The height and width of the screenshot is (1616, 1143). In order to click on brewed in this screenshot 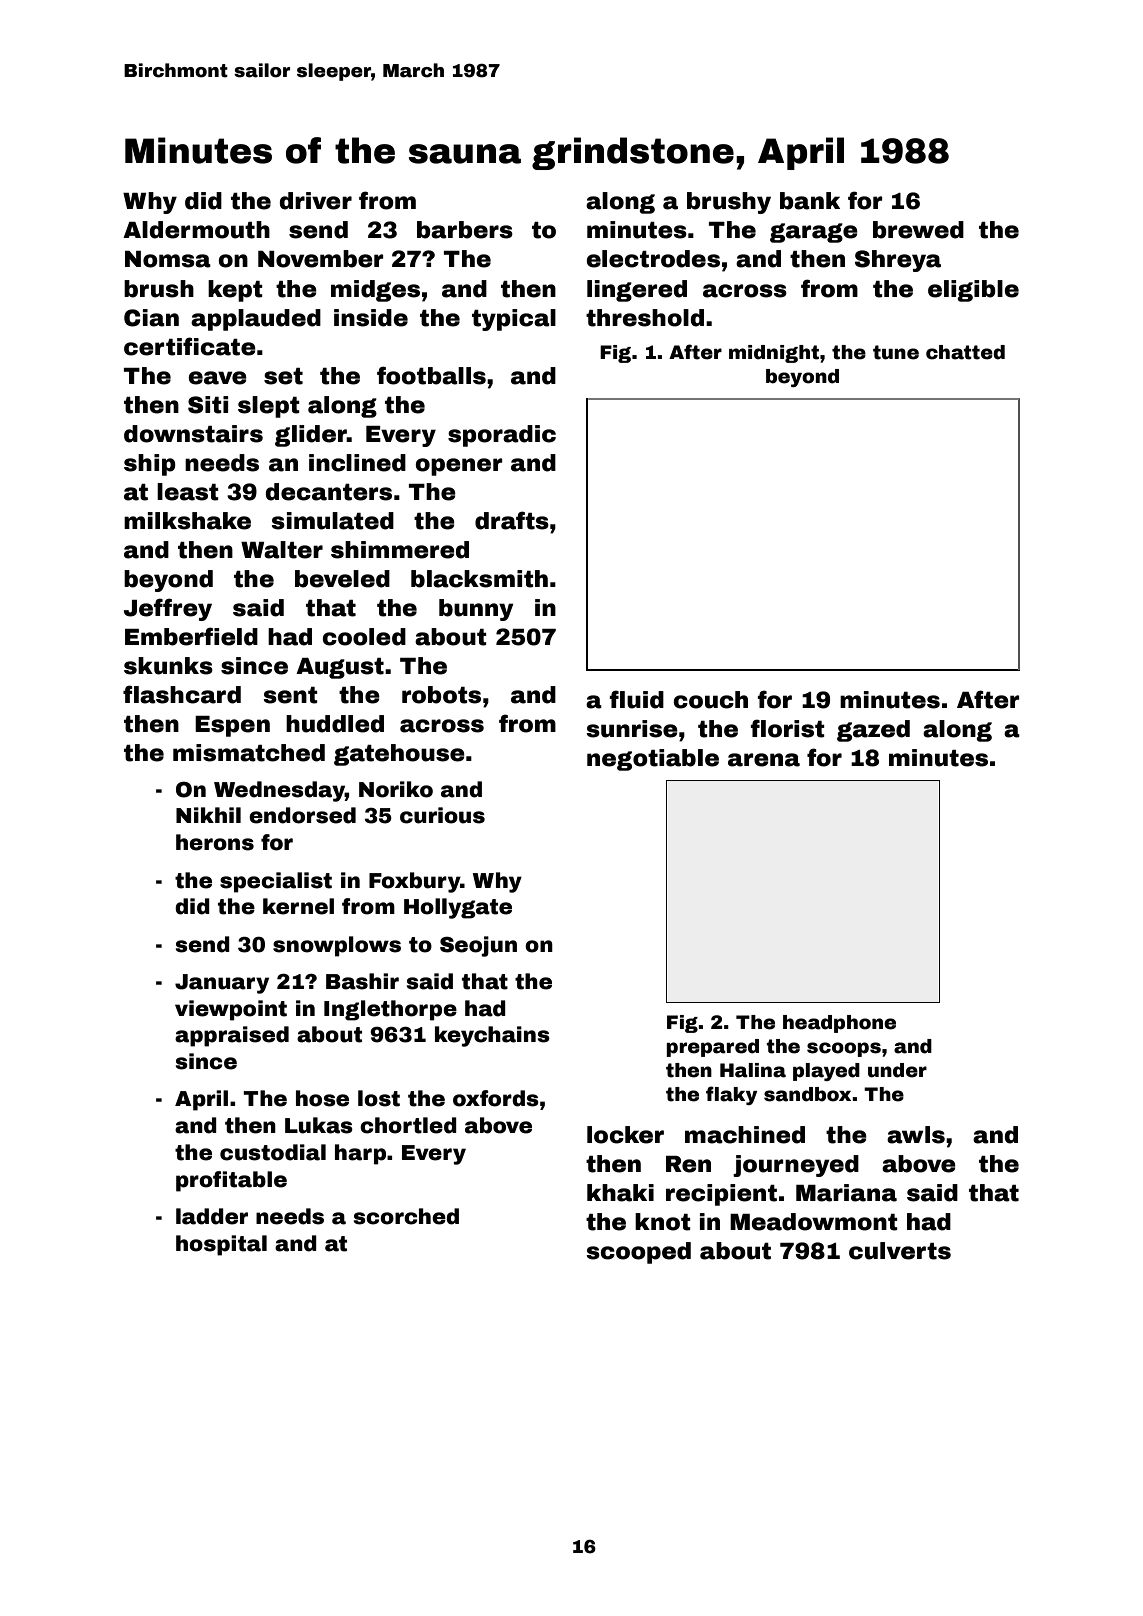, I will do `click(918, 230)`.
